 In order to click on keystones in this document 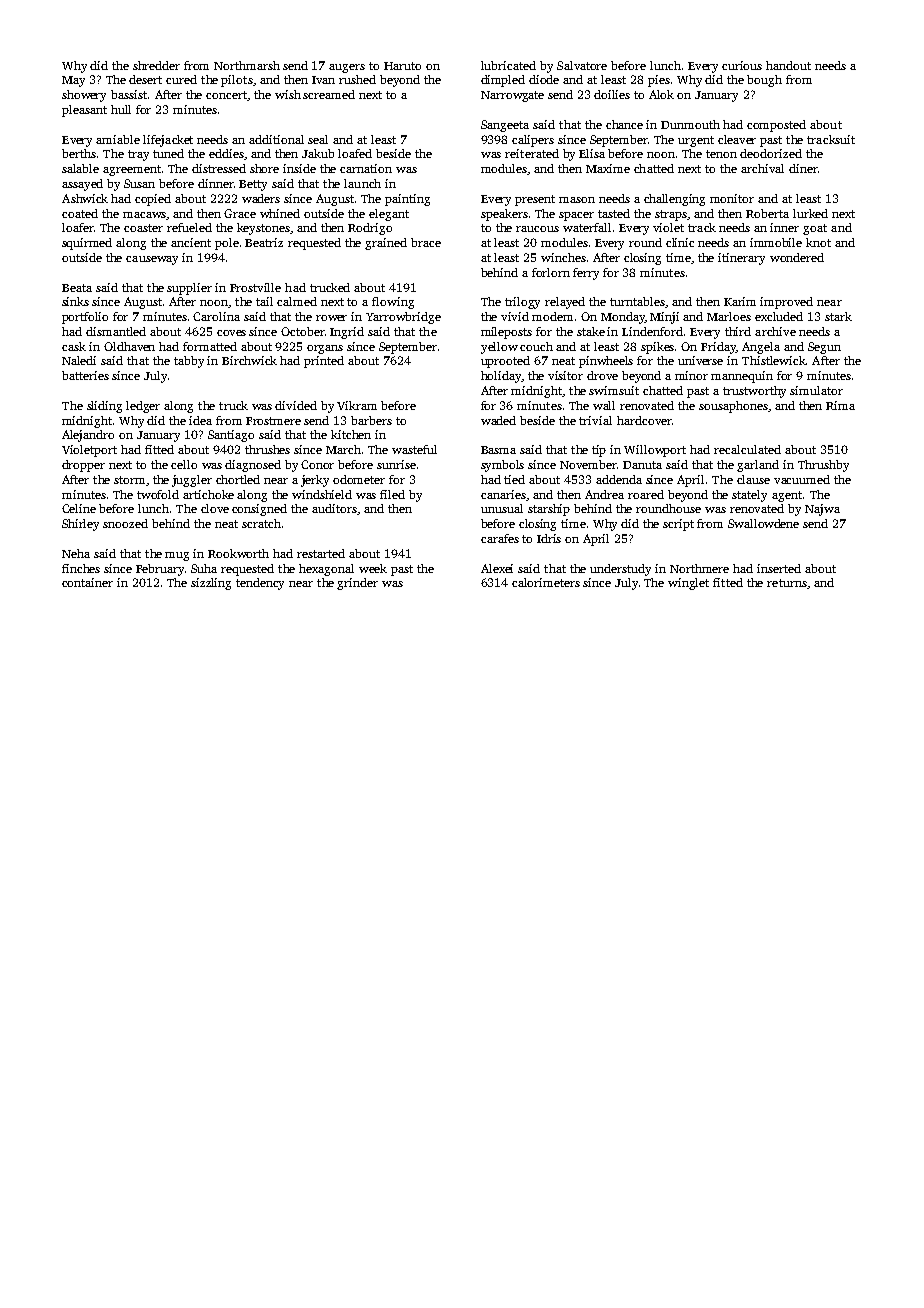, I will do `click(263, 229)`.
